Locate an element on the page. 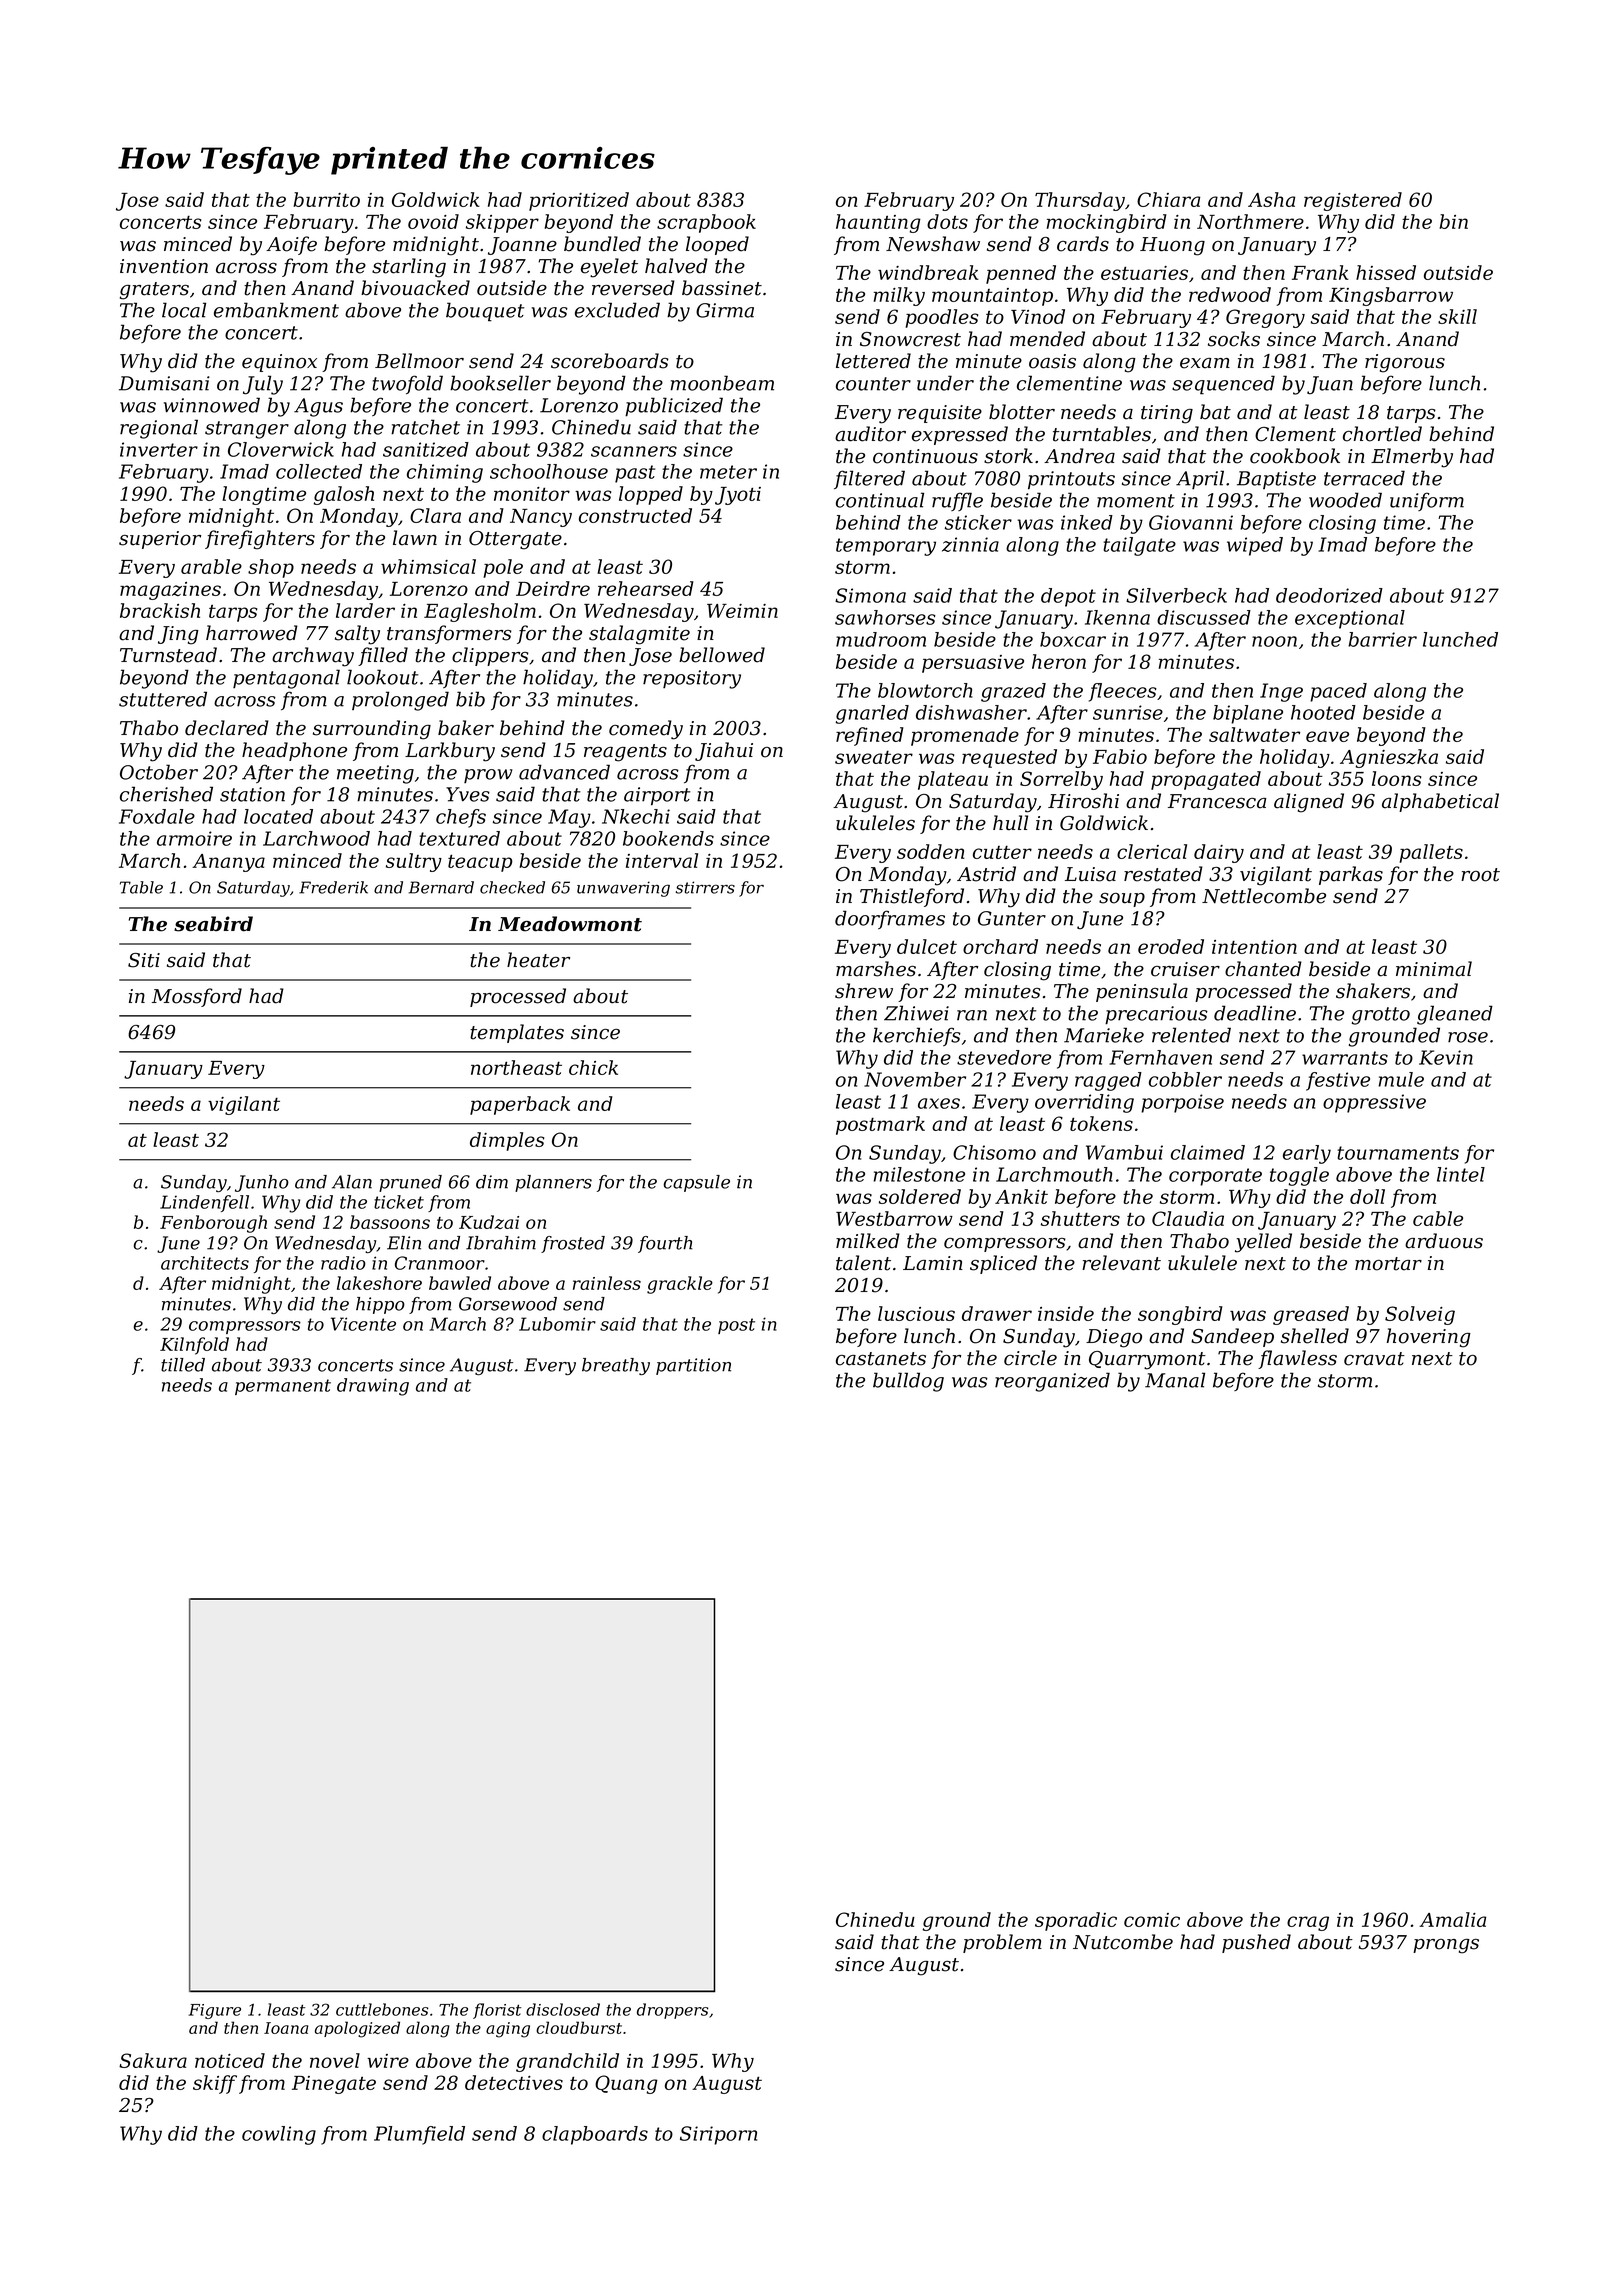 This image has height=2292, width=1620. minimal is located at coordinates (1434, 969).
